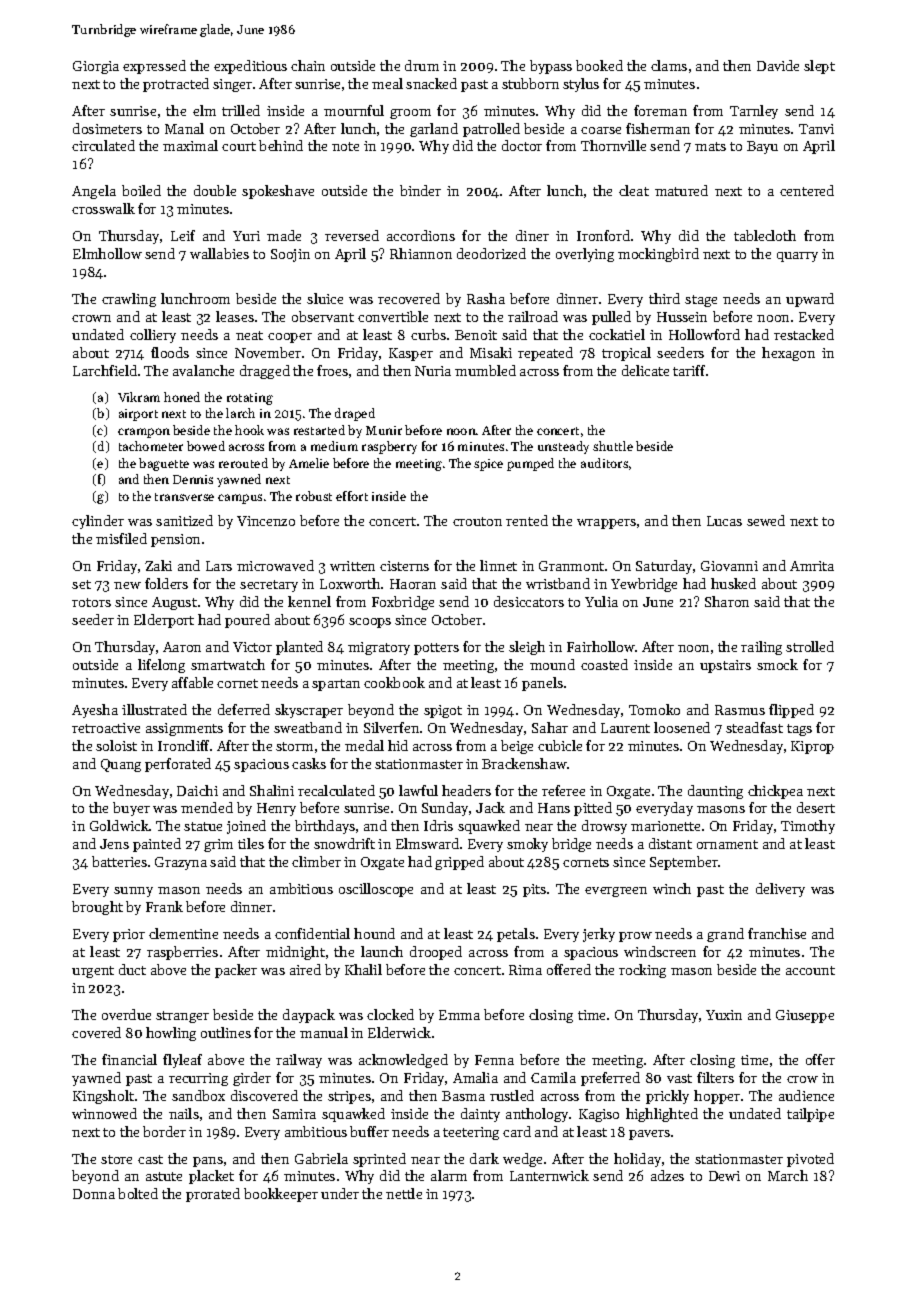  I want to click on nettle, so click(404, 1193).
